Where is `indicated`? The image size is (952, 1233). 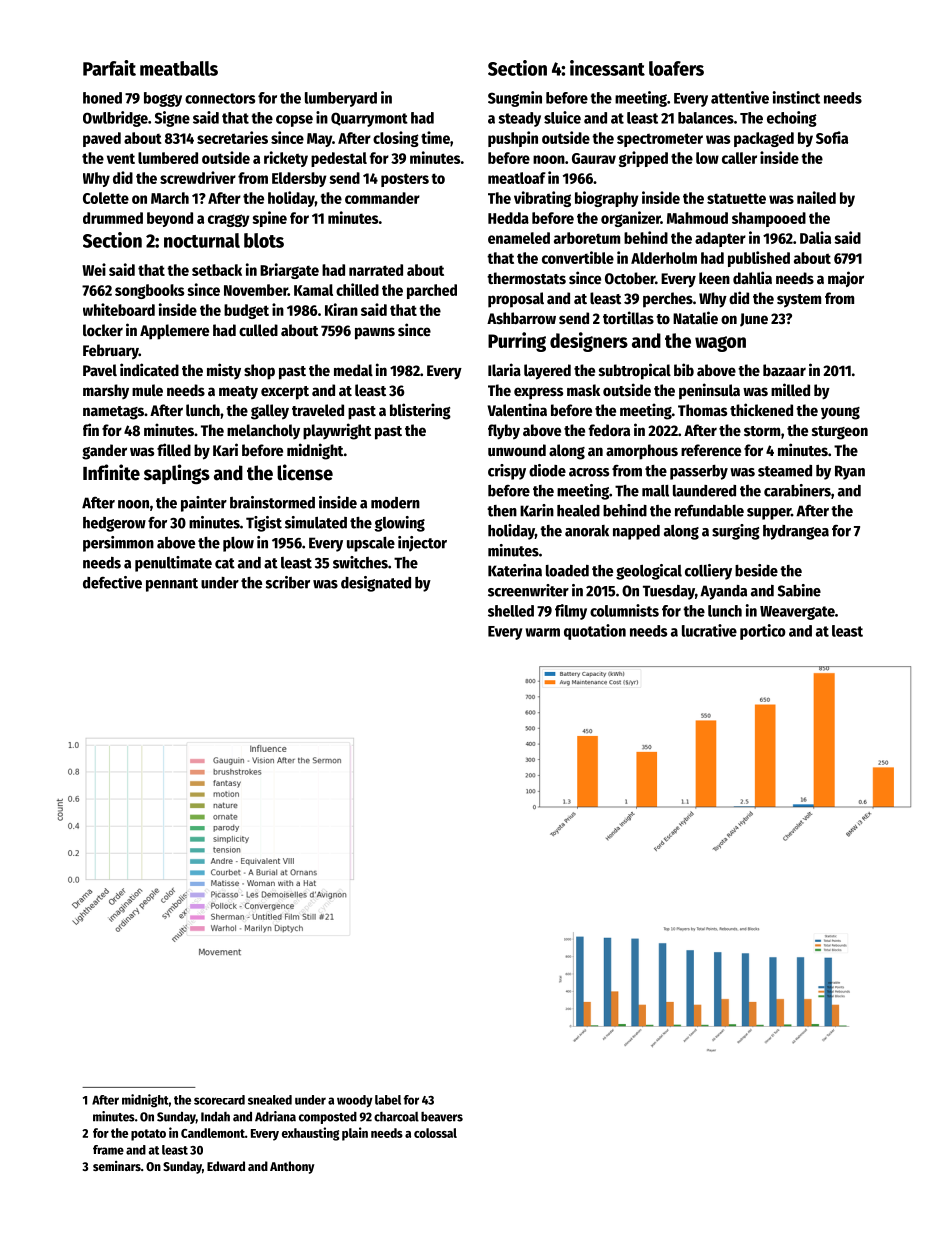
indicated is located at coordinates (149, 369).
